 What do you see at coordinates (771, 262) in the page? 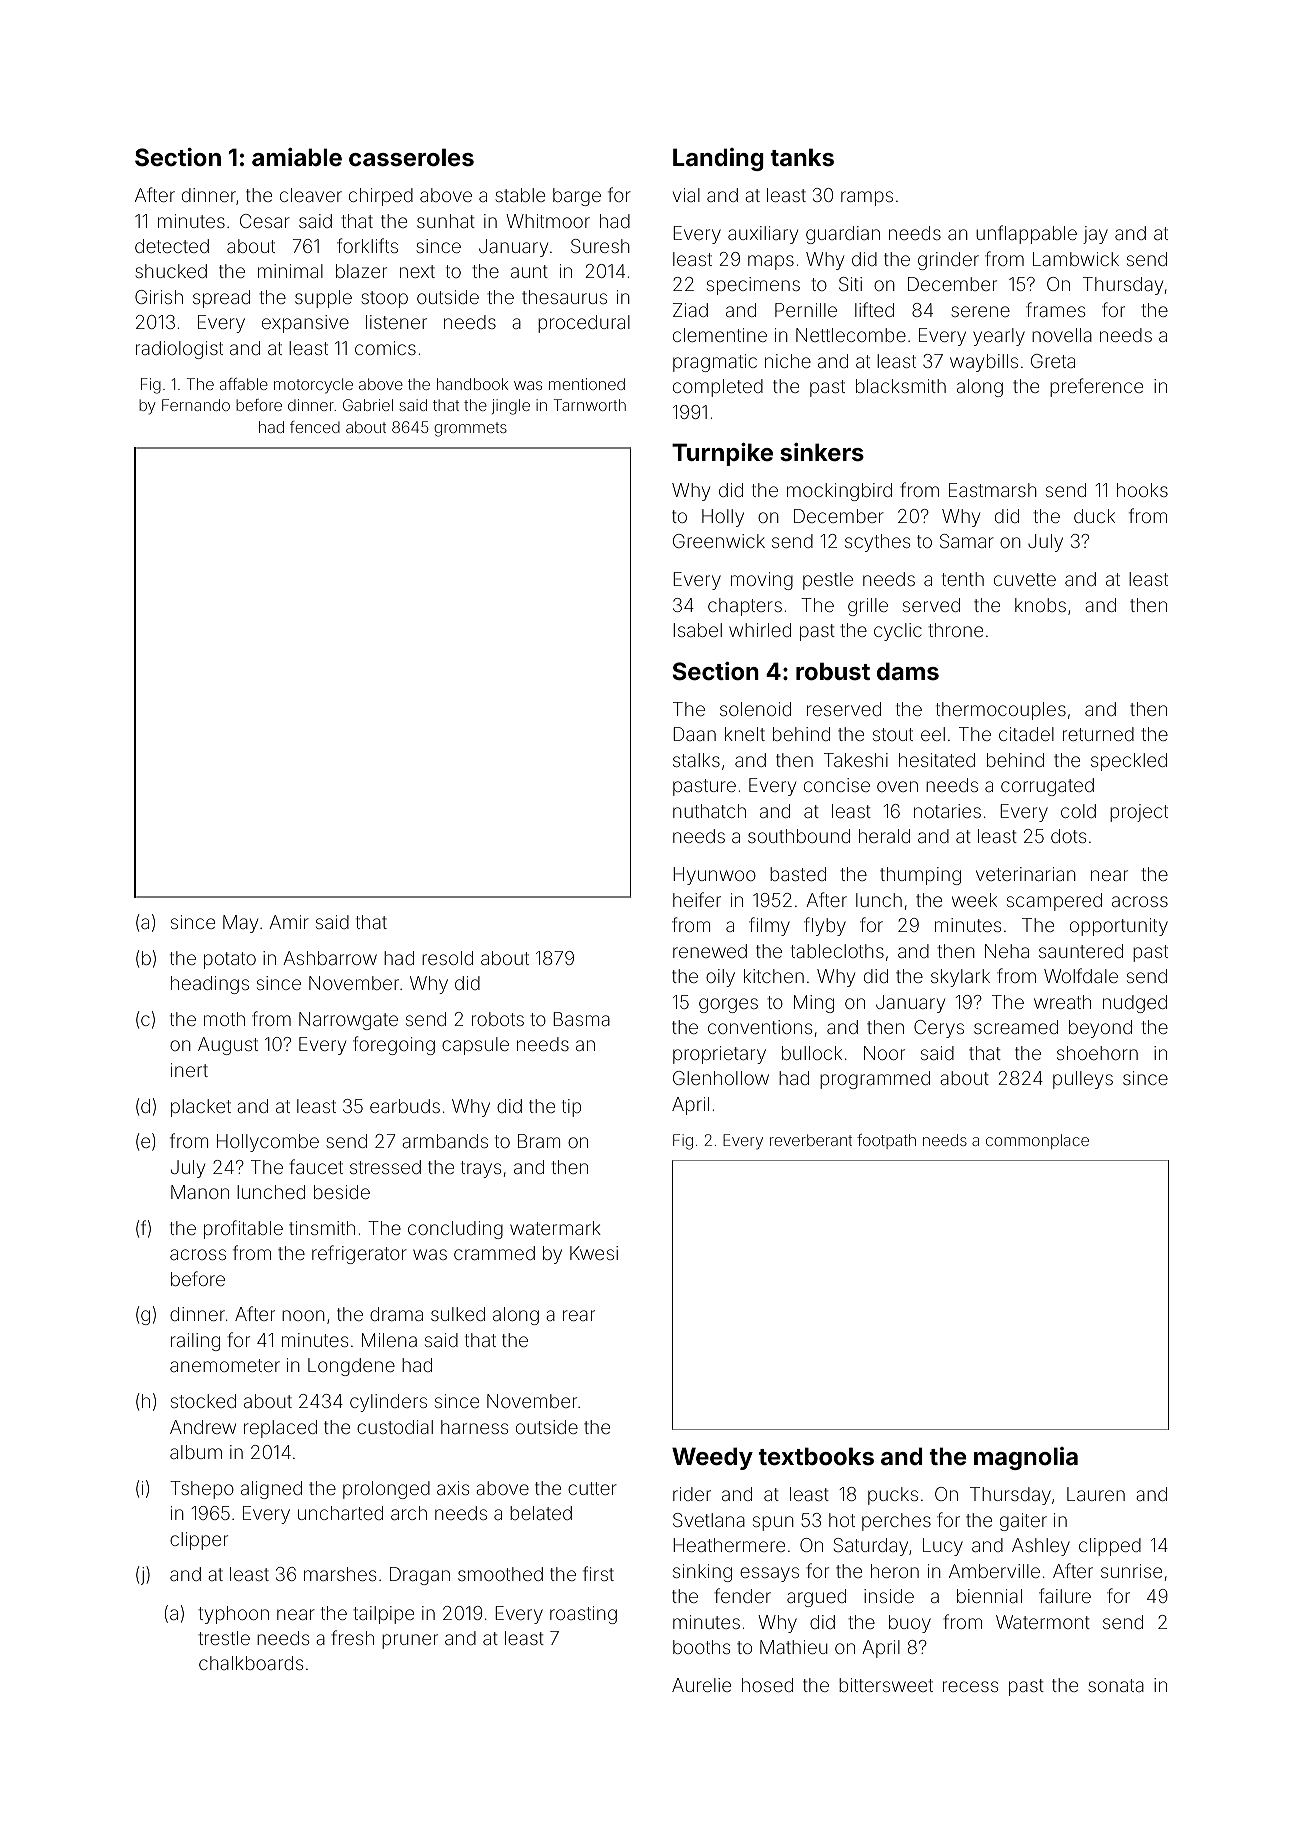
I see `maps` at bounding box center [771, 262].
